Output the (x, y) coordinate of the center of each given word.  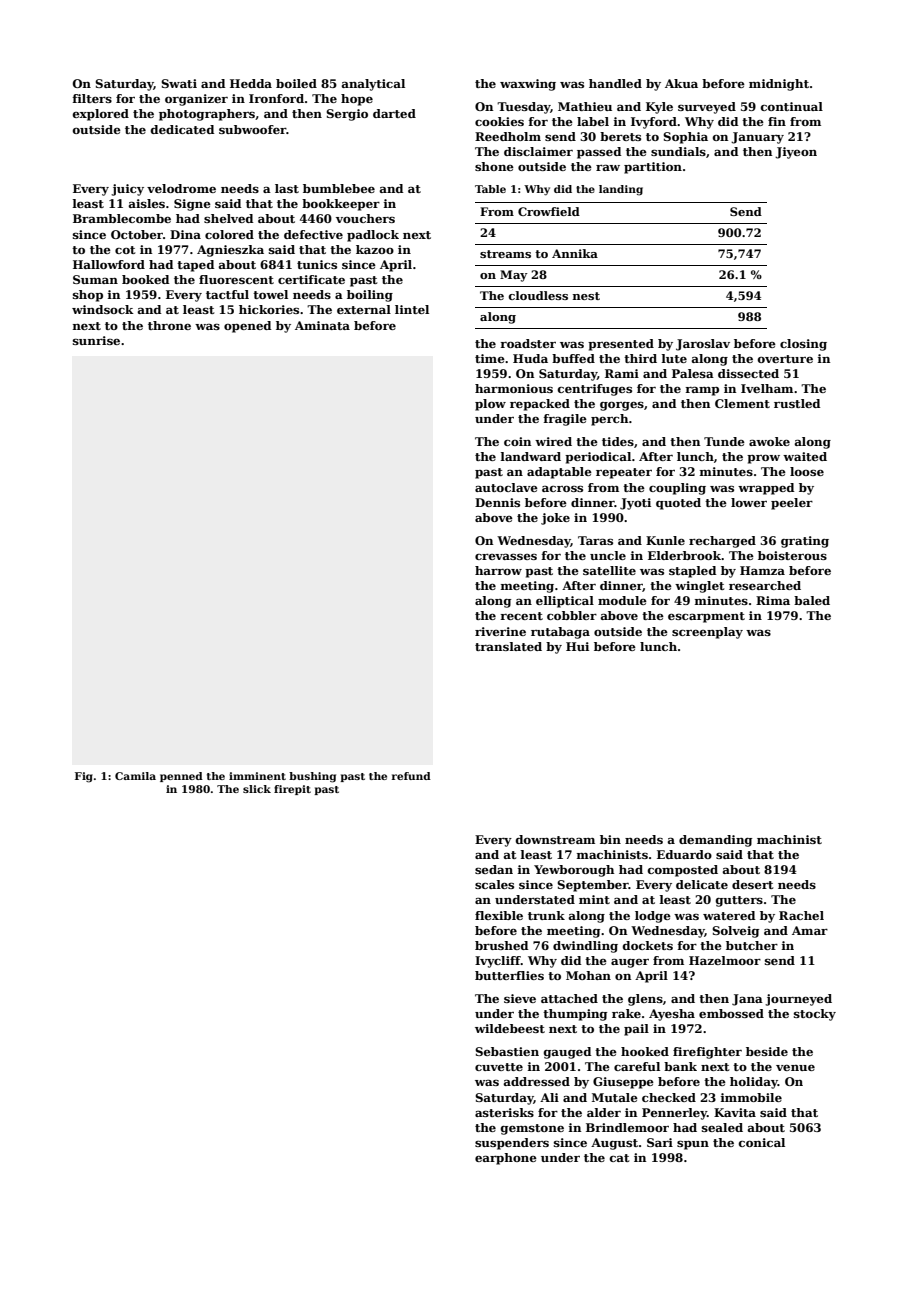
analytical (373, 85)
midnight (779, 85)
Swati (179, 83)
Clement (742, 403)
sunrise (96, 340)
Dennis (497, 502)
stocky (815, 1015)
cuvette (499, 1067)
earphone (506, 1159)
